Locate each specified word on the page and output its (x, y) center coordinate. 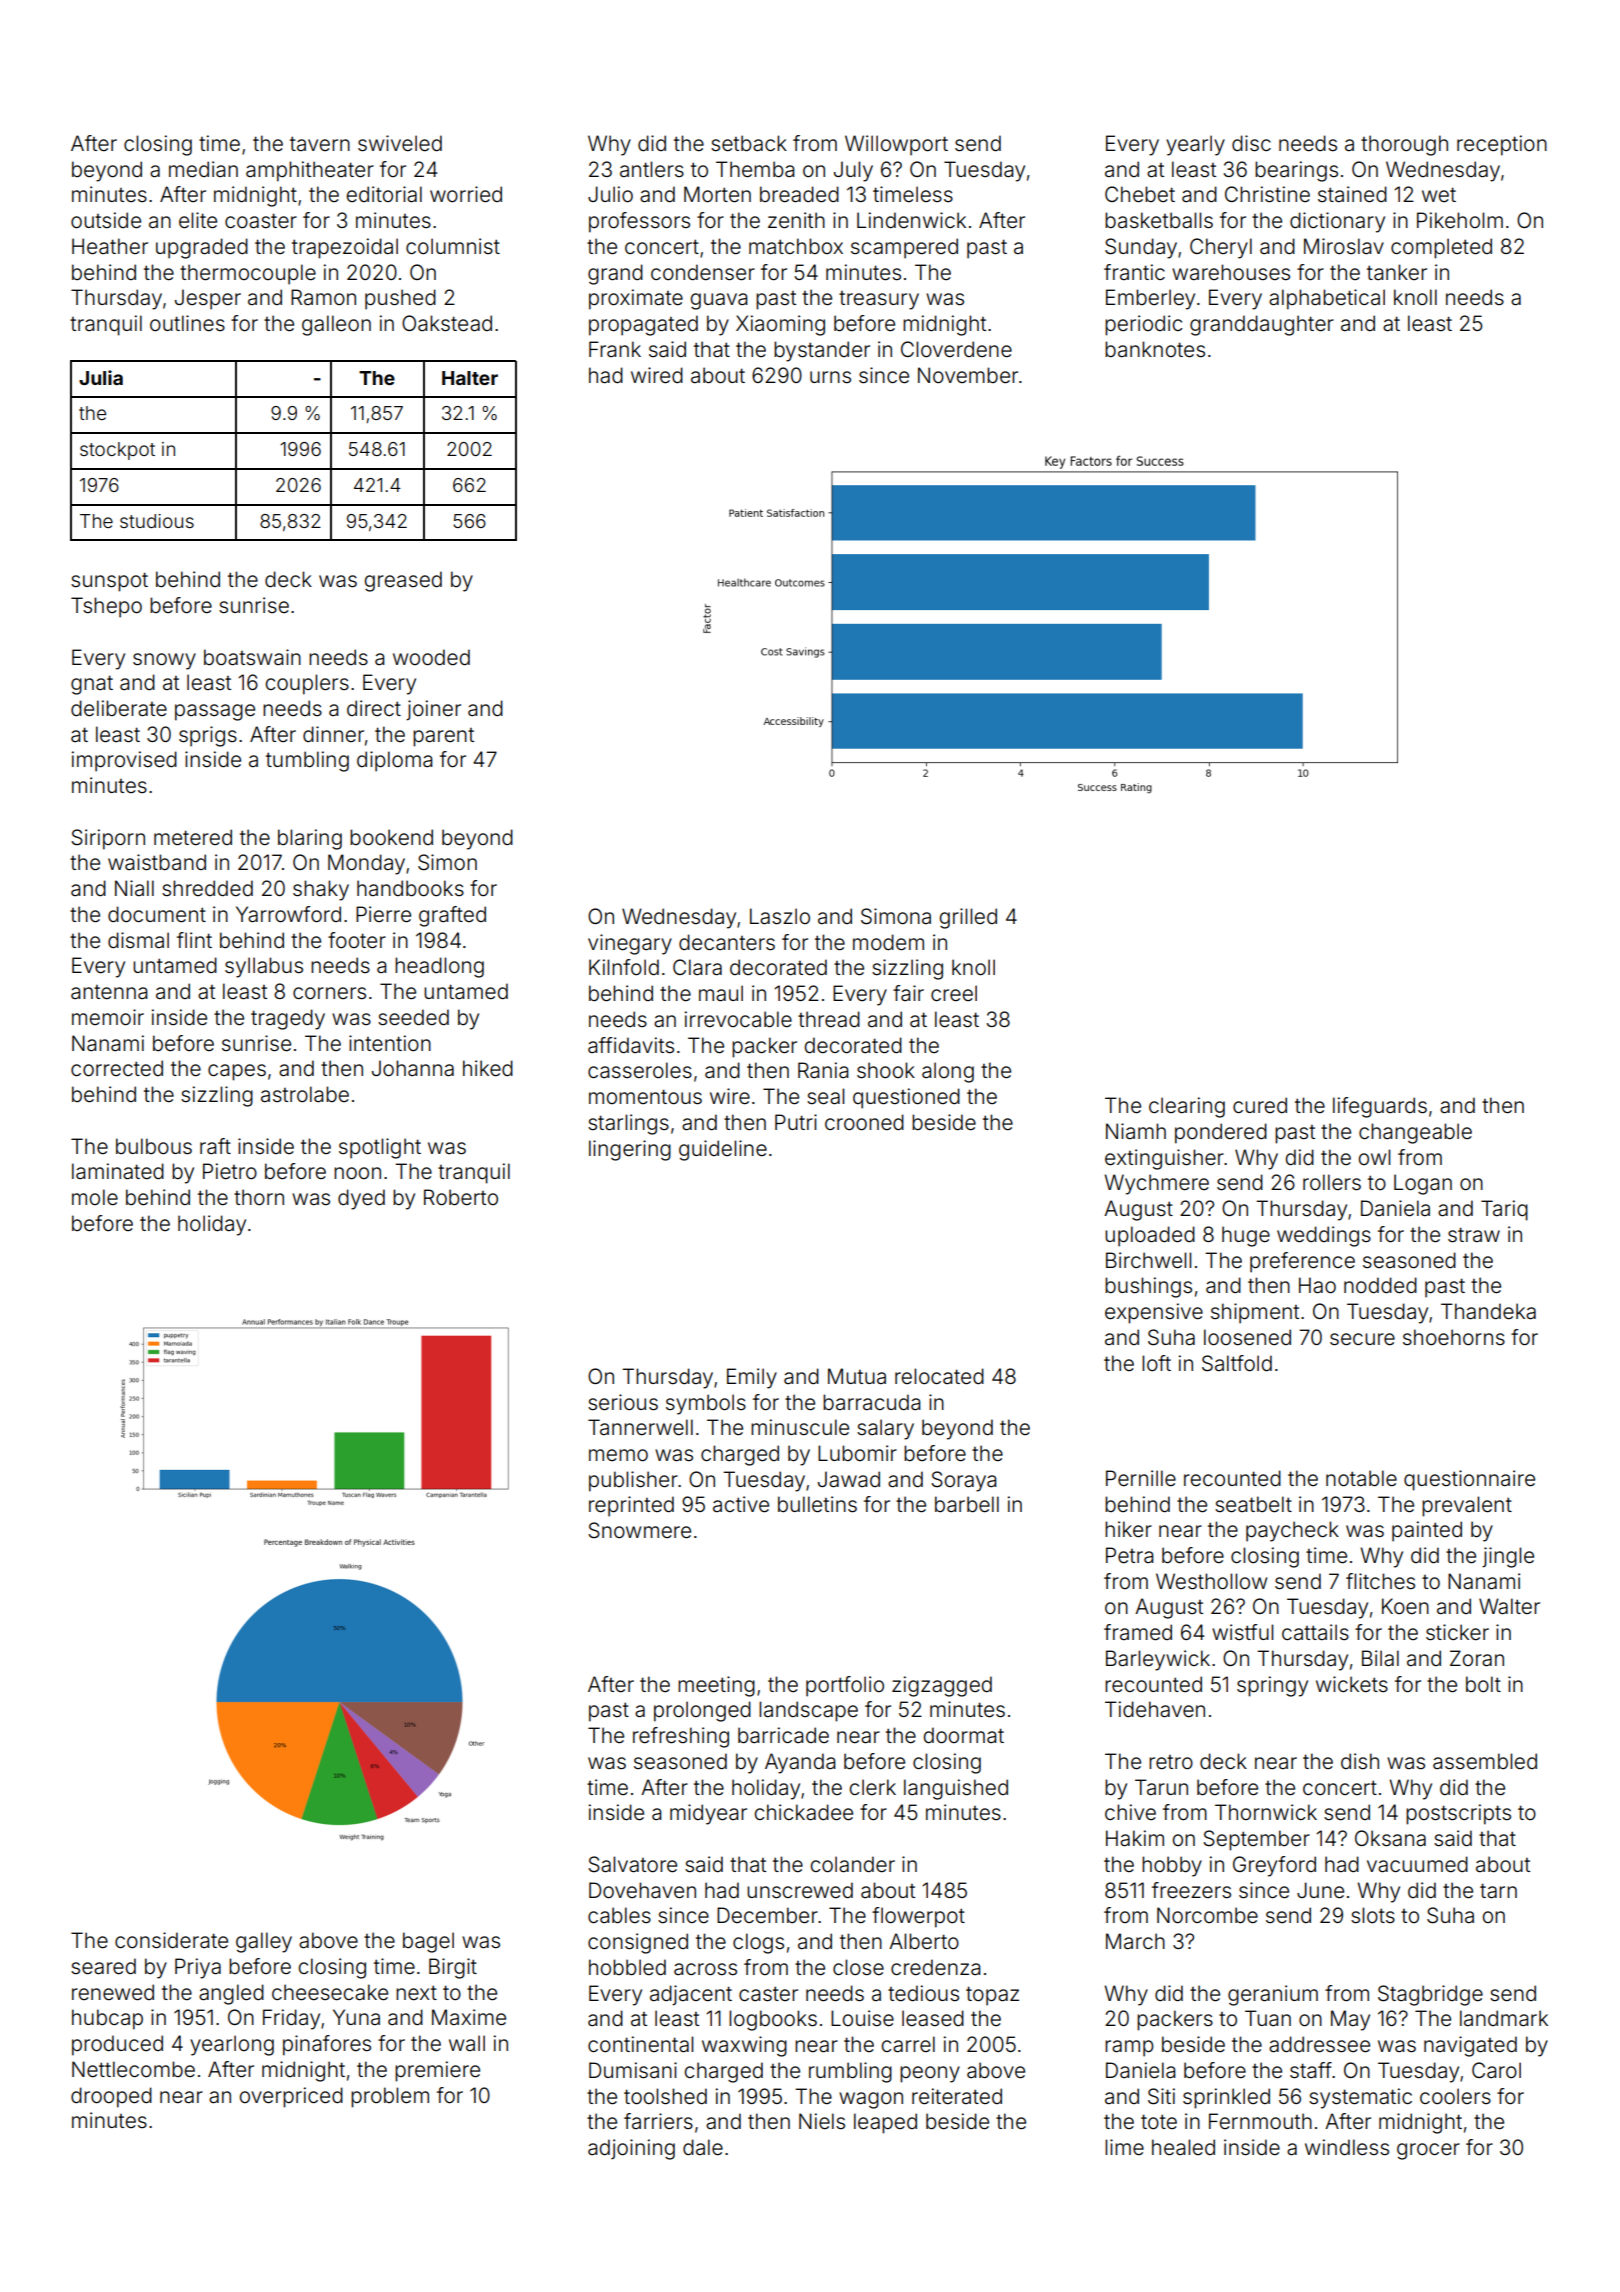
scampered (904, 248)
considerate (171, 1940)
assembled (1485, 1761)
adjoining (631, 2149)
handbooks (410, 888)
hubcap (107, 2019)
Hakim (1135, 1838)
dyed (361, 1199)
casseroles (640, 1070)
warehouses (1231, 272)
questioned (906, 1098)
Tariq (1504, 1210)
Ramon (323, 297)
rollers (1332, 1182)
